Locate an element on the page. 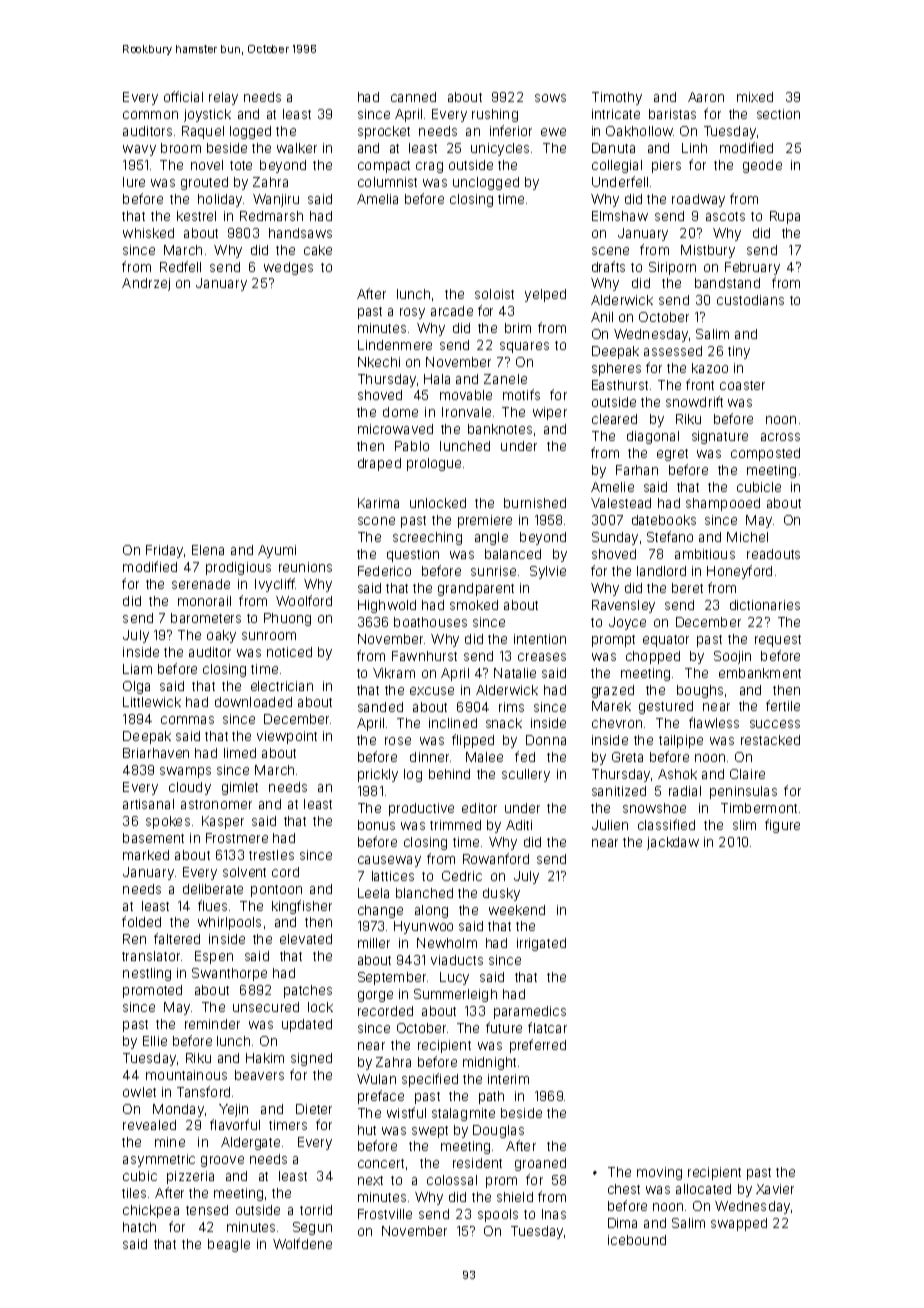 The height and width of the image is (1308, 924). signature is located at coordinates (720, 437).
